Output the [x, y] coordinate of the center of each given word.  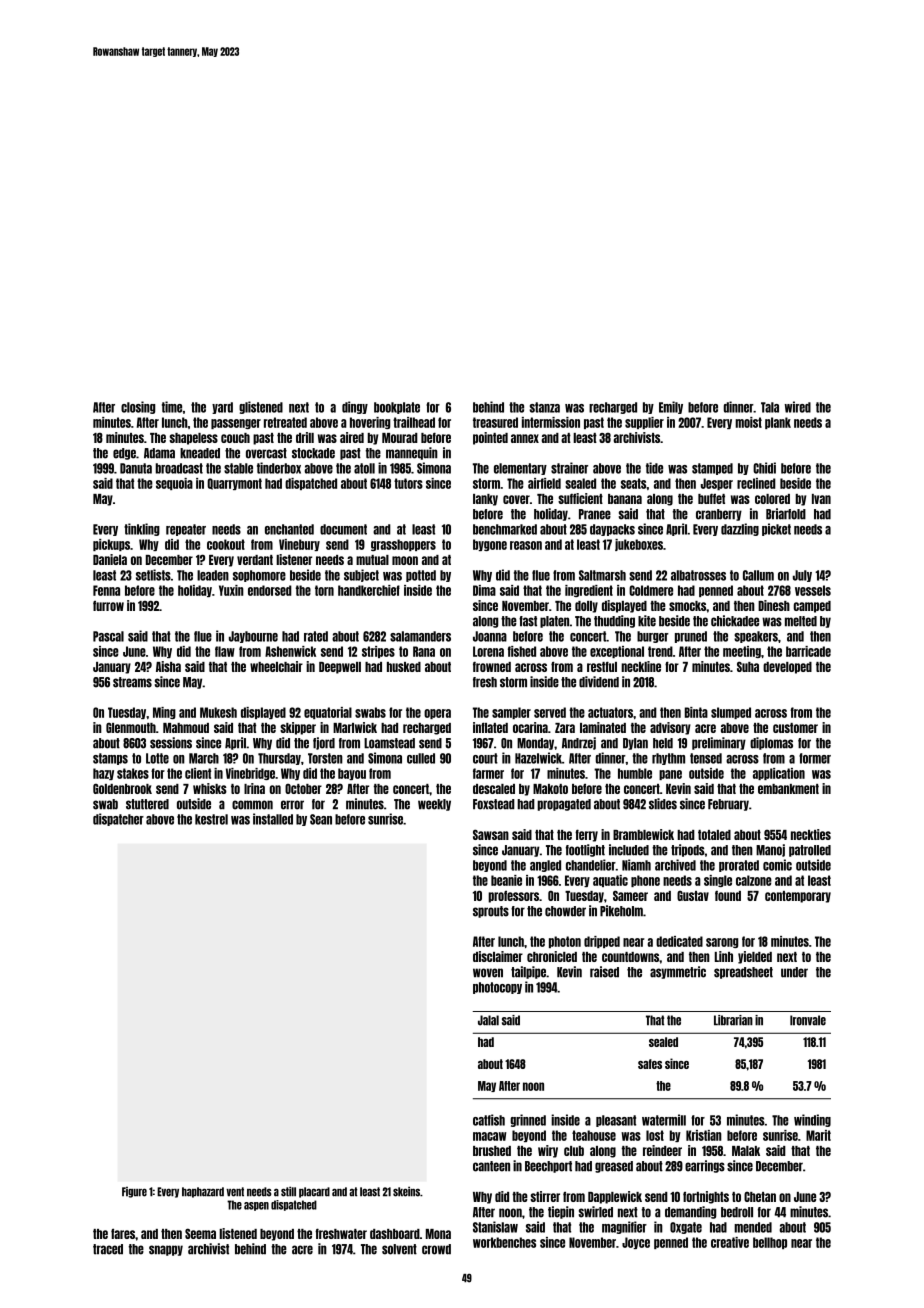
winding [812, 1120]
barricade [808, 651]
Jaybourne [253, 637]
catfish [489, 1120]
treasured [495, 422]
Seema [200, 1233]
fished [522, 651]
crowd [436, 1249]
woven [488, 973]
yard [222, 408]
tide [654, 468]
